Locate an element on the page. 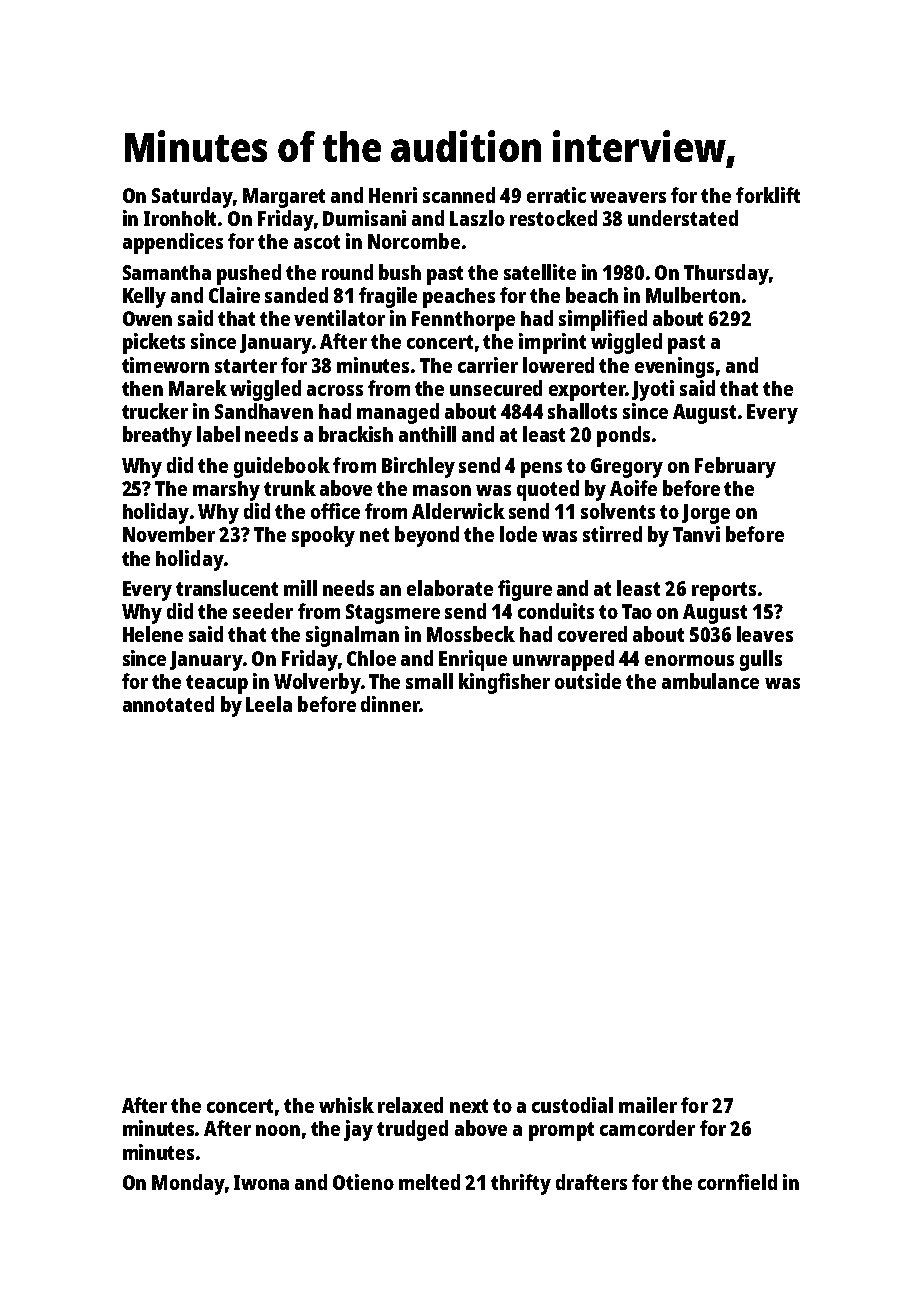  unsecured is located at coordinates (496, 388).
